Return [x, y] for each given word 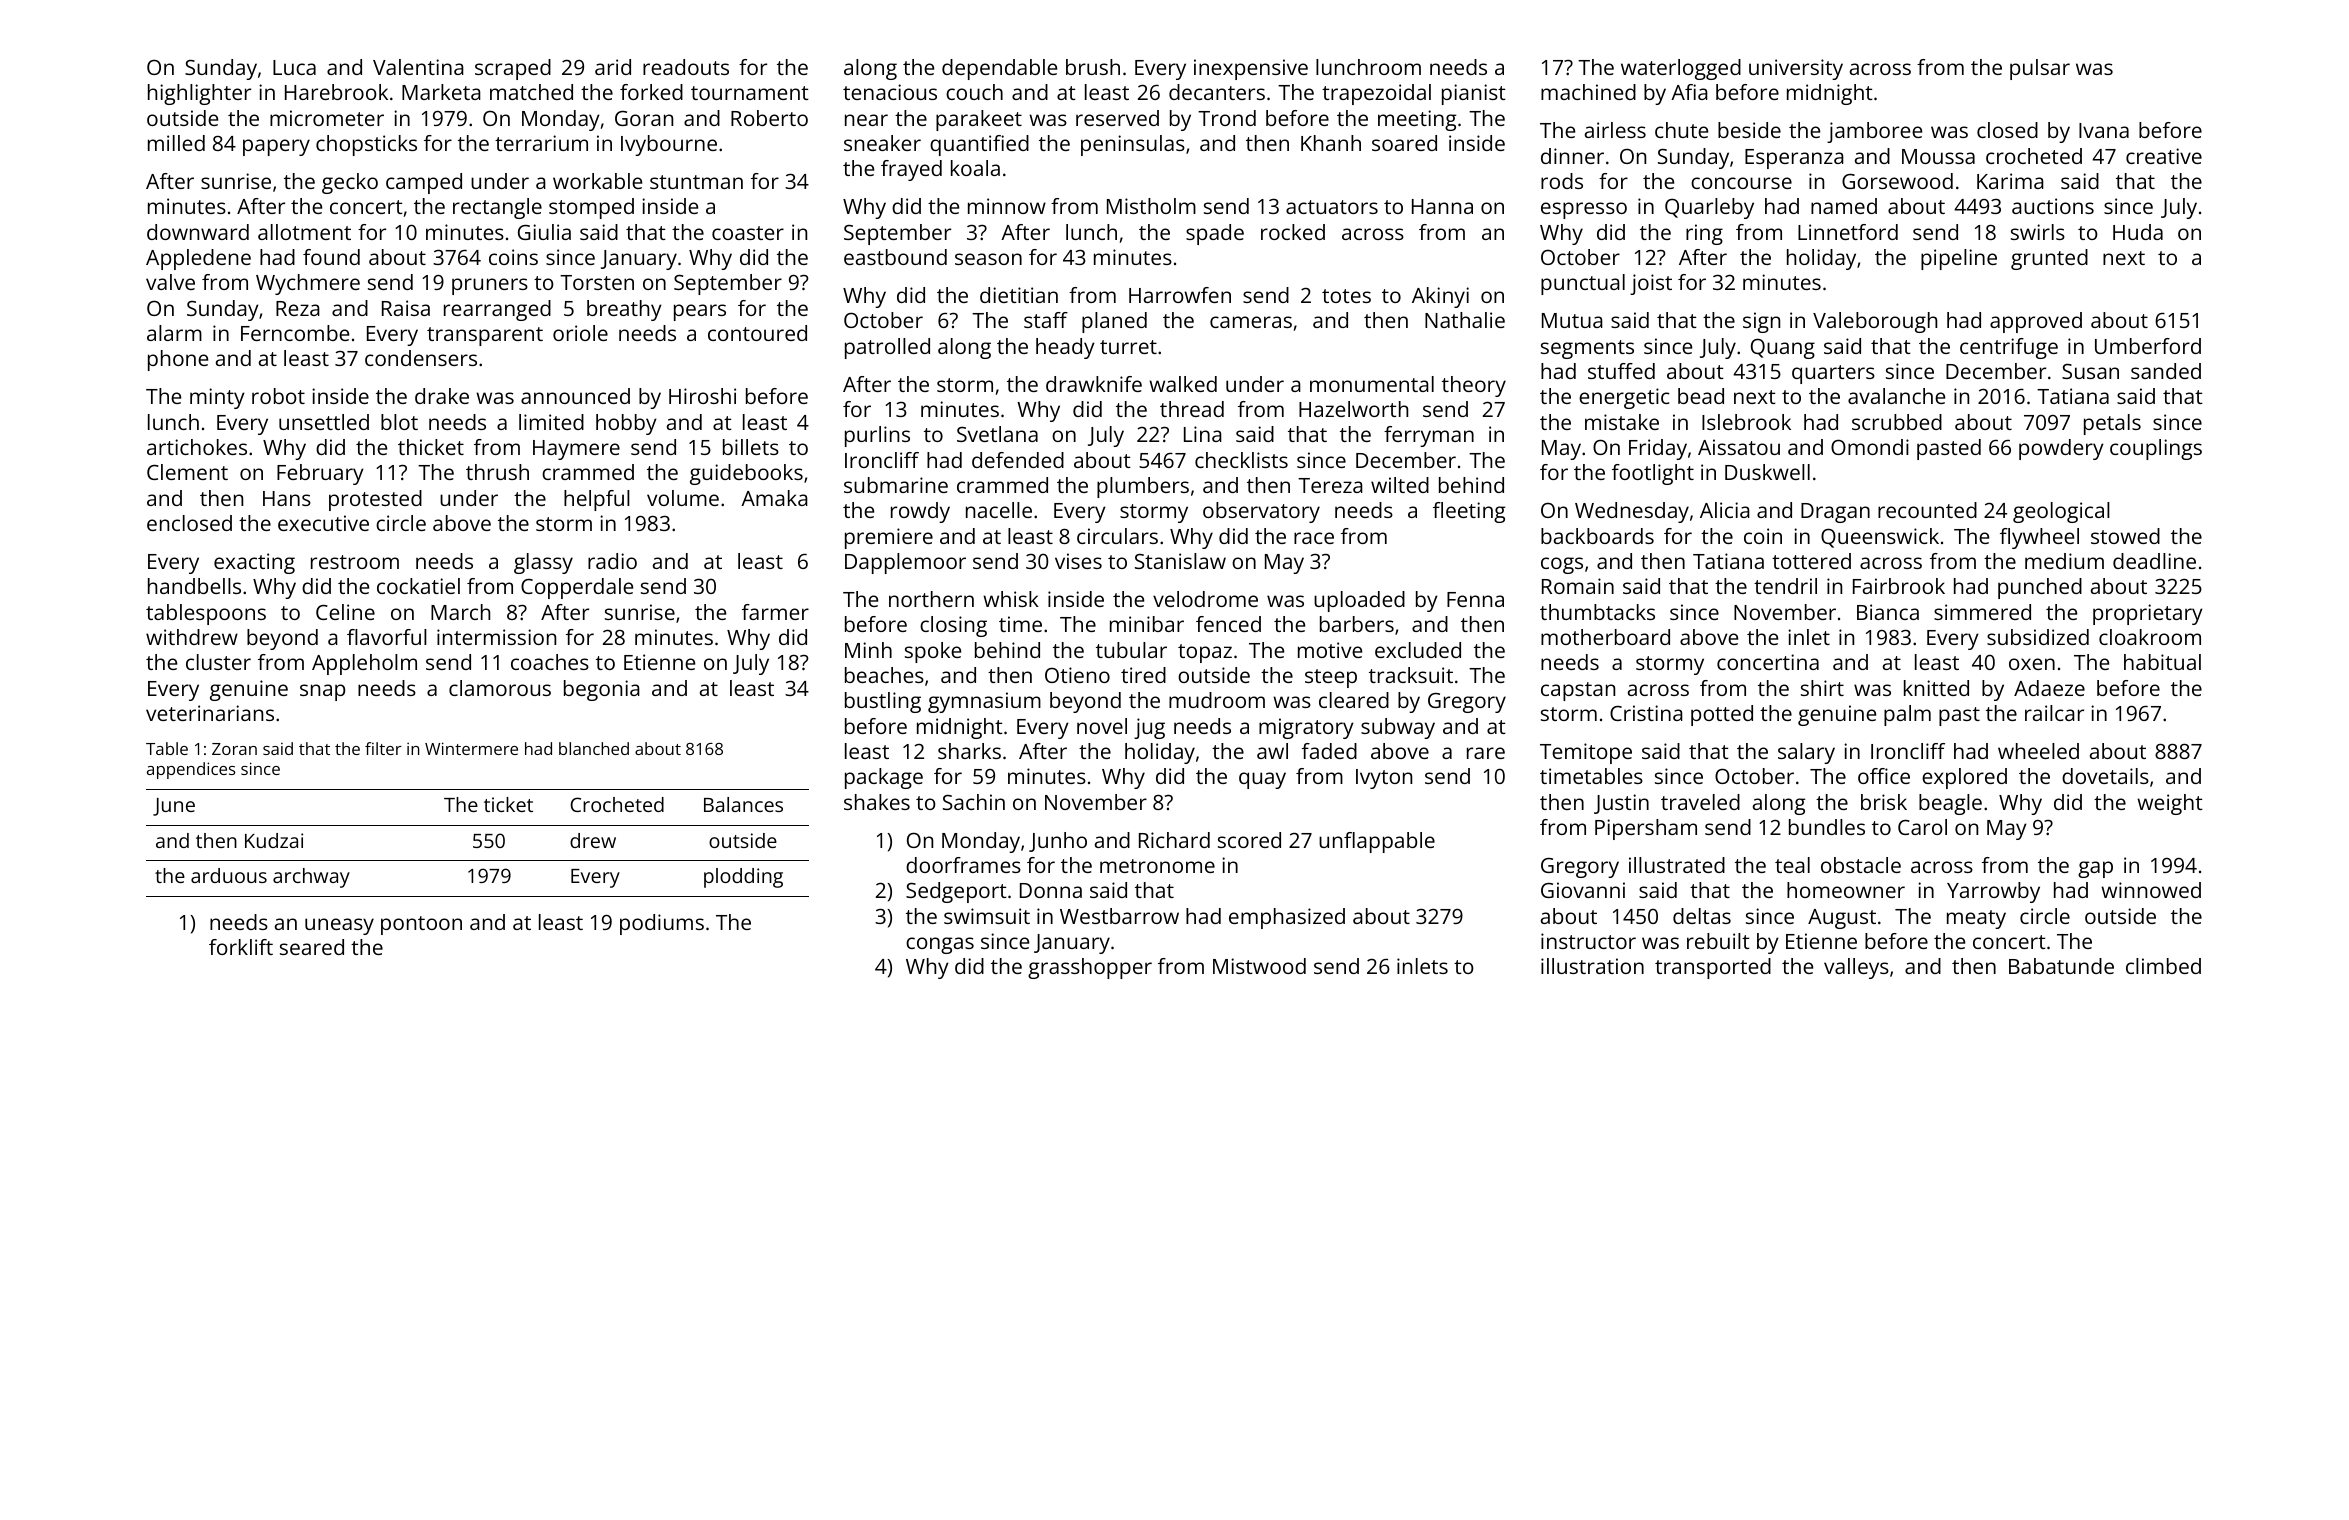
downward [198, 232]
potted [1722, 715]
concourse [1741, 183]
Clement [187, 472]
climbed [2163, 966]
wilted [1400, 485]
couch [974, 92]
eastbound [895, 257]
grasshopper [1090, 968]
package [884, 778]
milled [176, 143]
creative [2164, 156]
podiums [662, 924]
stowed [2125, 536]
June [174, 807]
